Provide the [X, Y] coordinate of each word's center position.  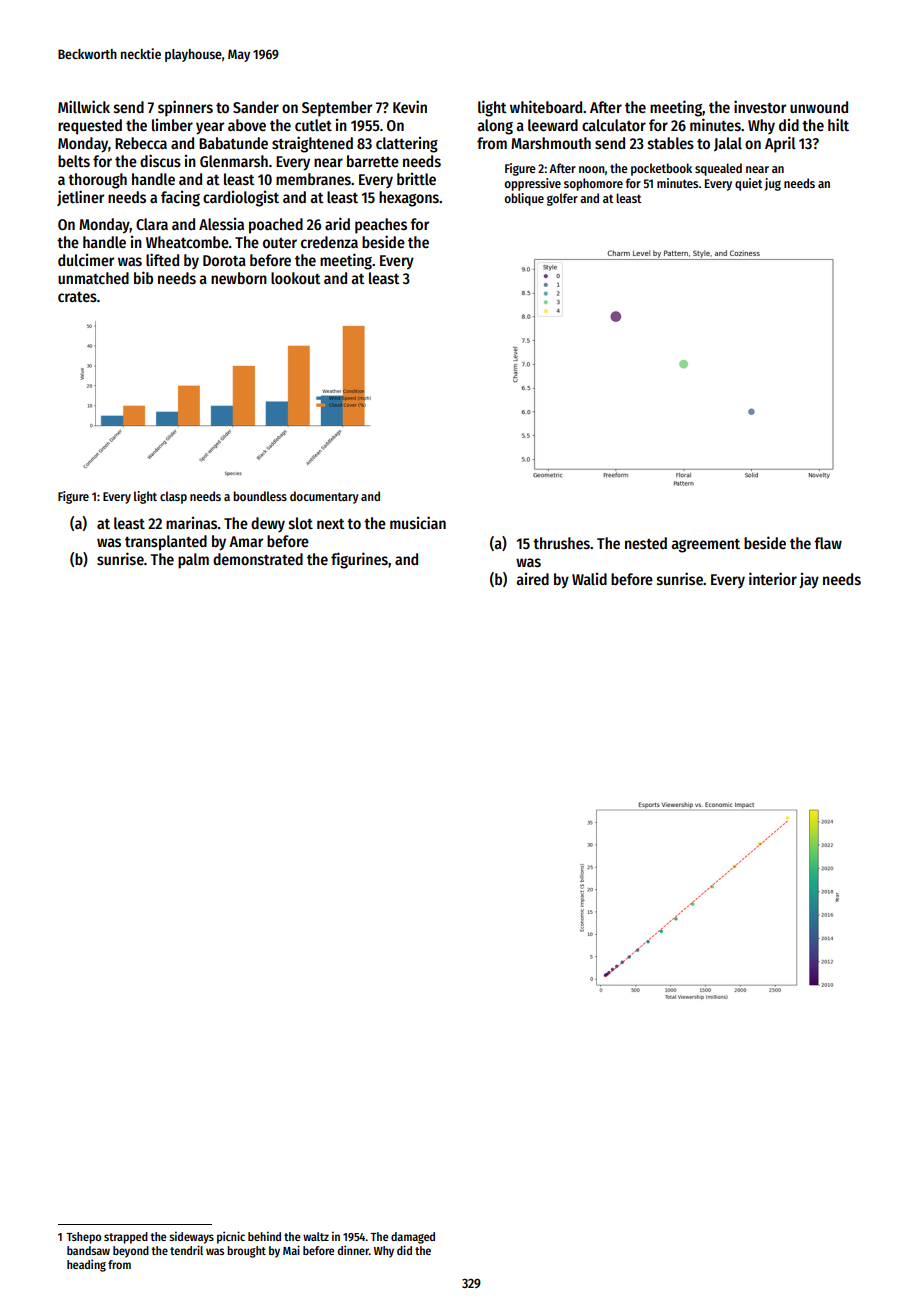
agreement [705, 546]
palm [193, 561]
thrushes [561, 543]
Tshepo [83, 1238]
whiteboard [546, 107]
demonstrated [258, 559]
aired [532, 579]
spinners [185, 108]
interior [773, 579]
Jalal [728, 144]
